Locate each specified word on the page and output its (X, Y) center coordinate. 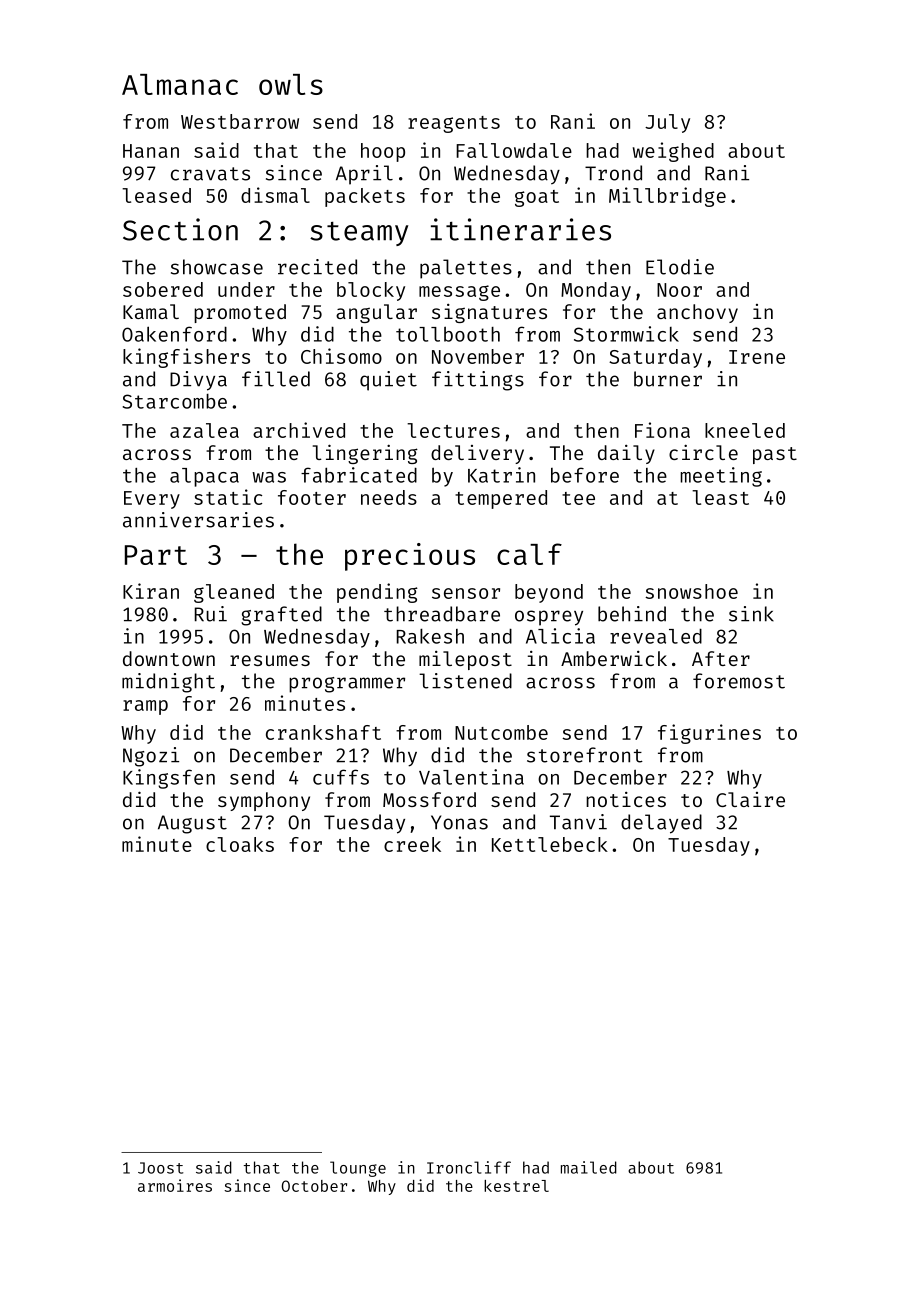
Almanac (180, 84)
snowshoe (691, 591)
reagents (454, 124)
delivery (477, 454)
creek (412, 844)
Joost (160, 1168)
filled (276, 379)
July (667, 123)
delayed (661, 824)
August (192, 824)
